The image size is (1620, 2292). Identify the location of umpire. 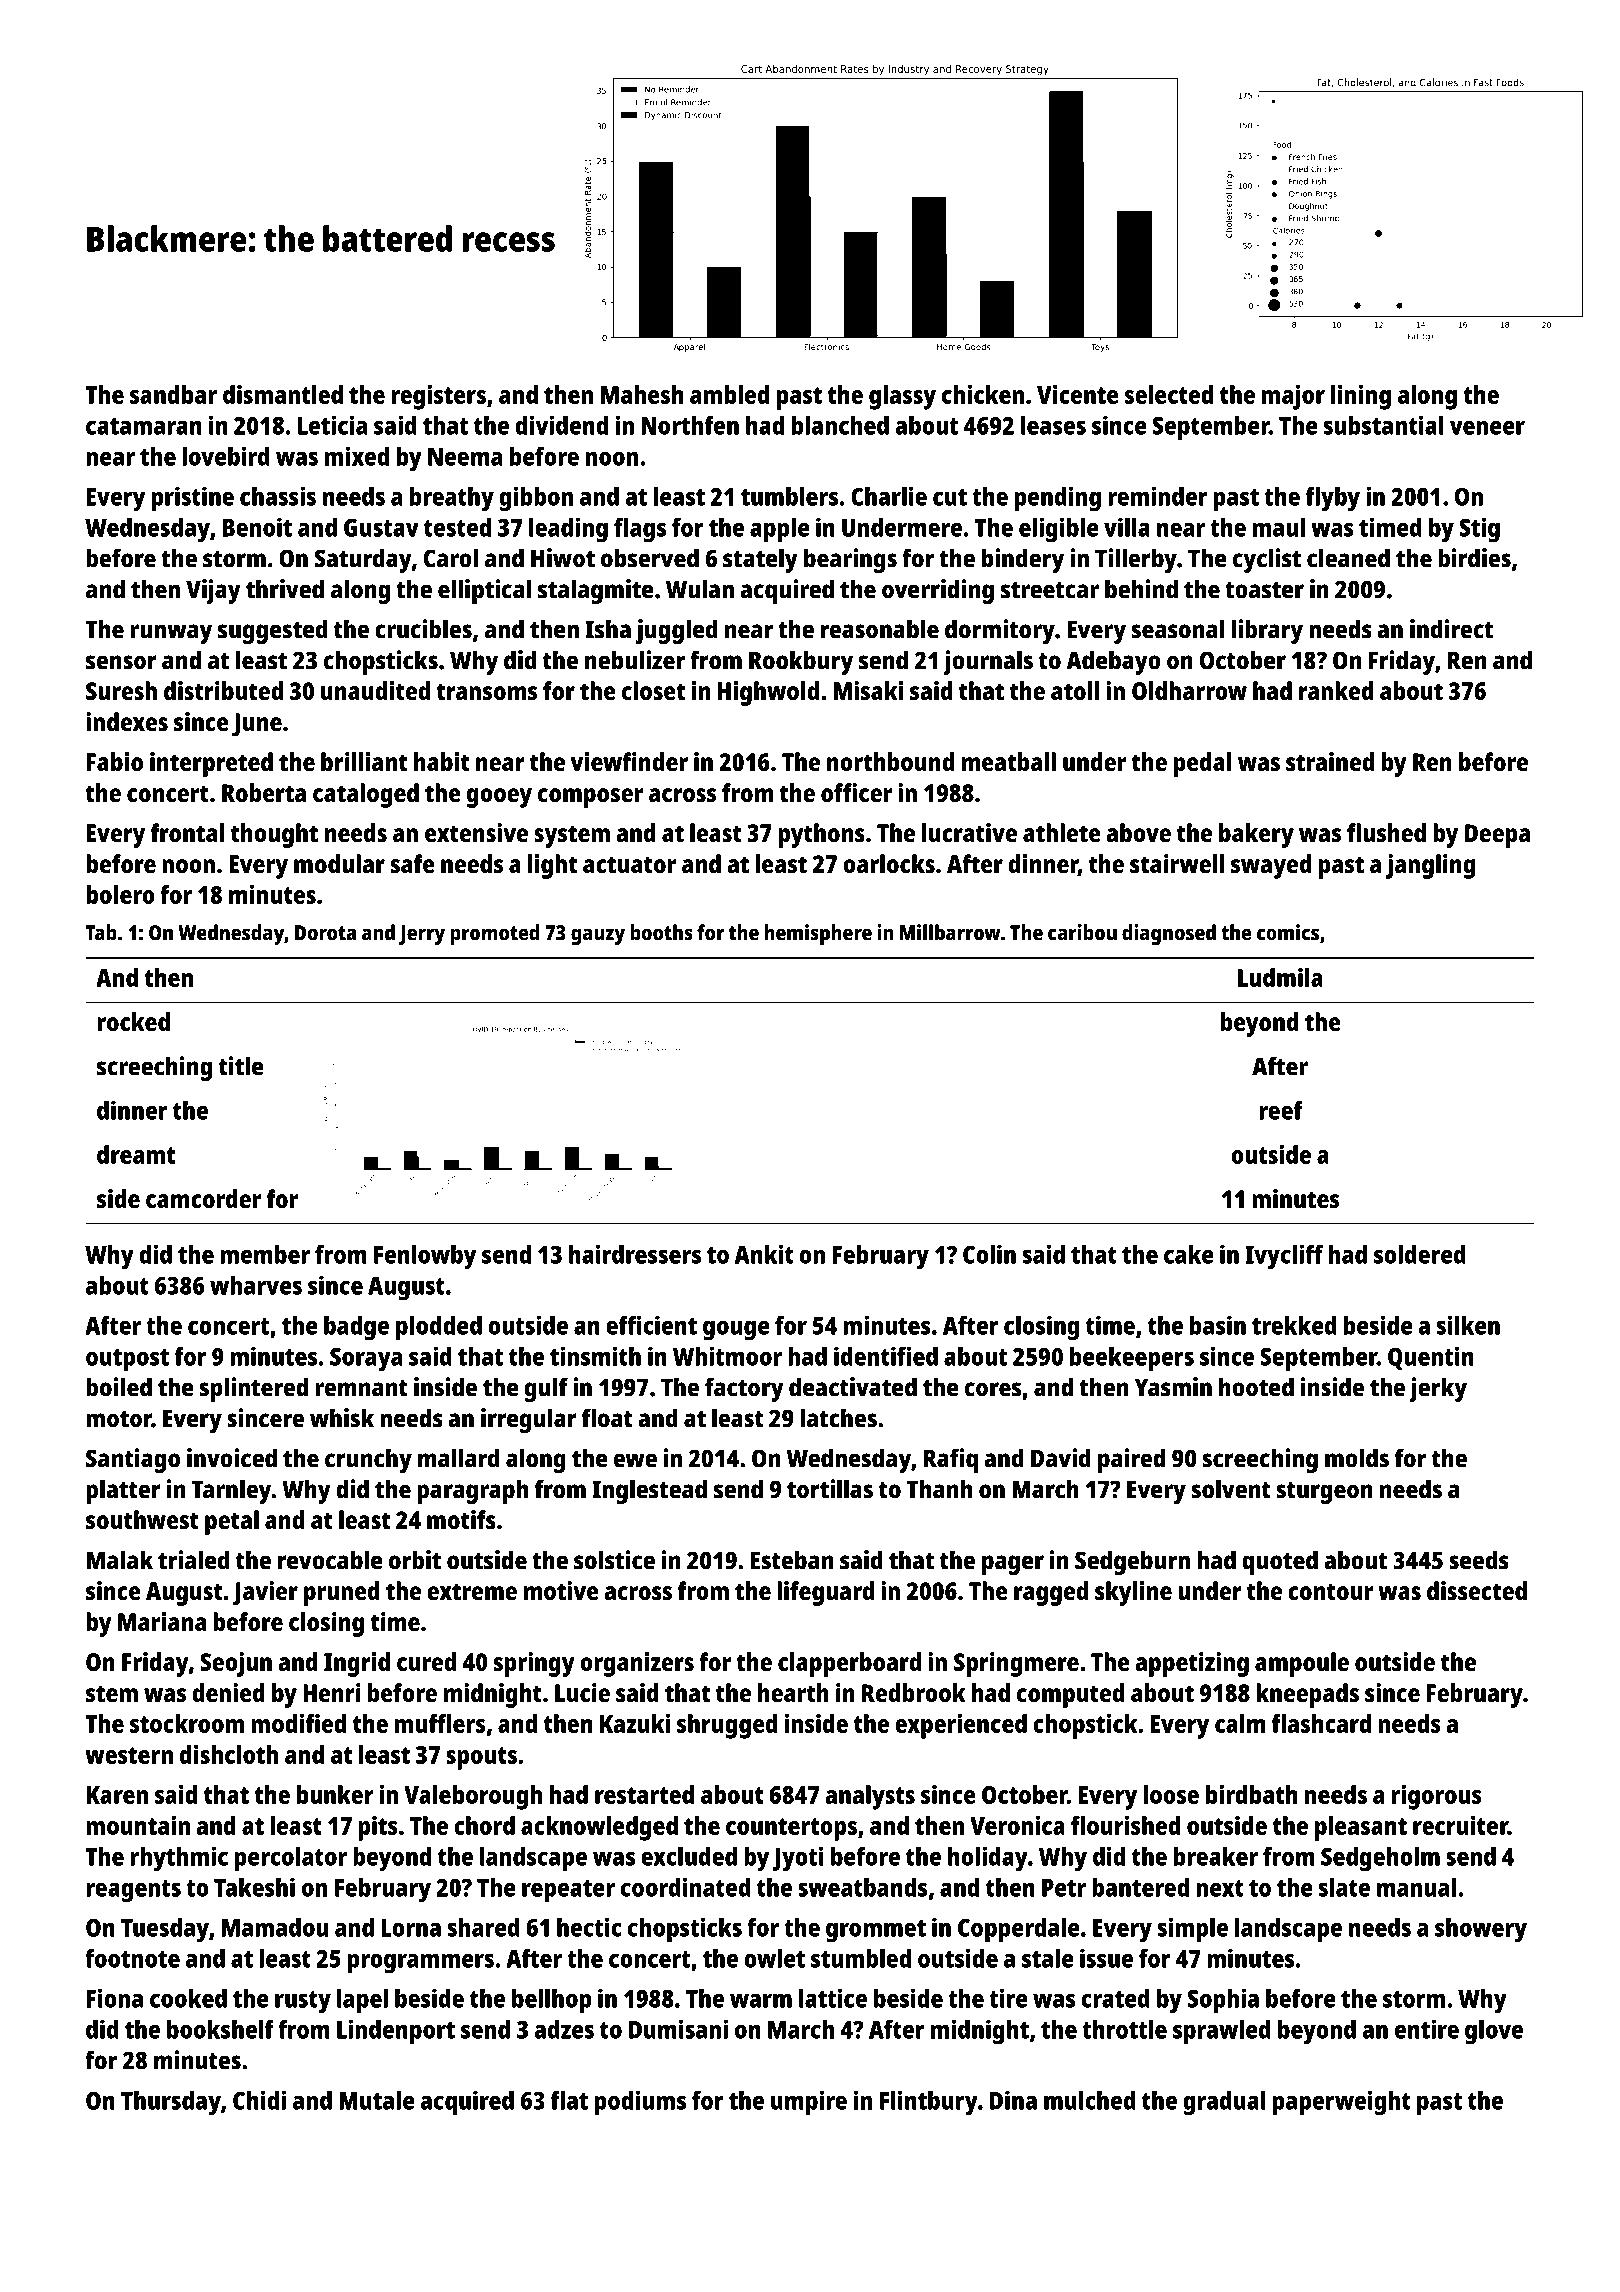
(809, 2102).
